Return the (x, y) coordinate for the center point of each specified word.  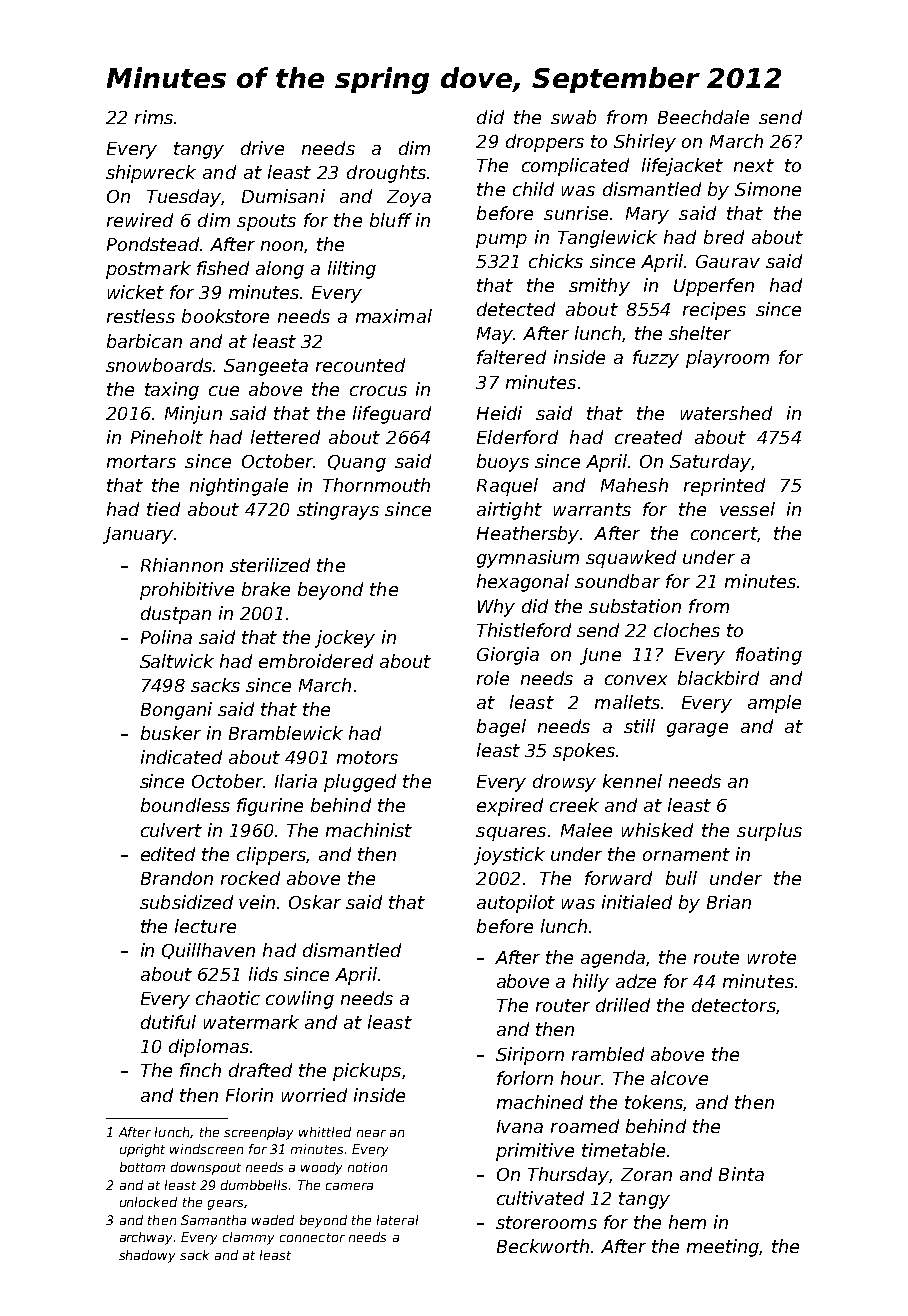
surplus (769, 832)
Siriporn (530, 1056)
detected (516, 309)
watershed (726, 413)
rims (154, 117)
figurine (270, 807)
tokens (654, 1103)
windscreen (206, 1149)
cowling (300, 1000)
